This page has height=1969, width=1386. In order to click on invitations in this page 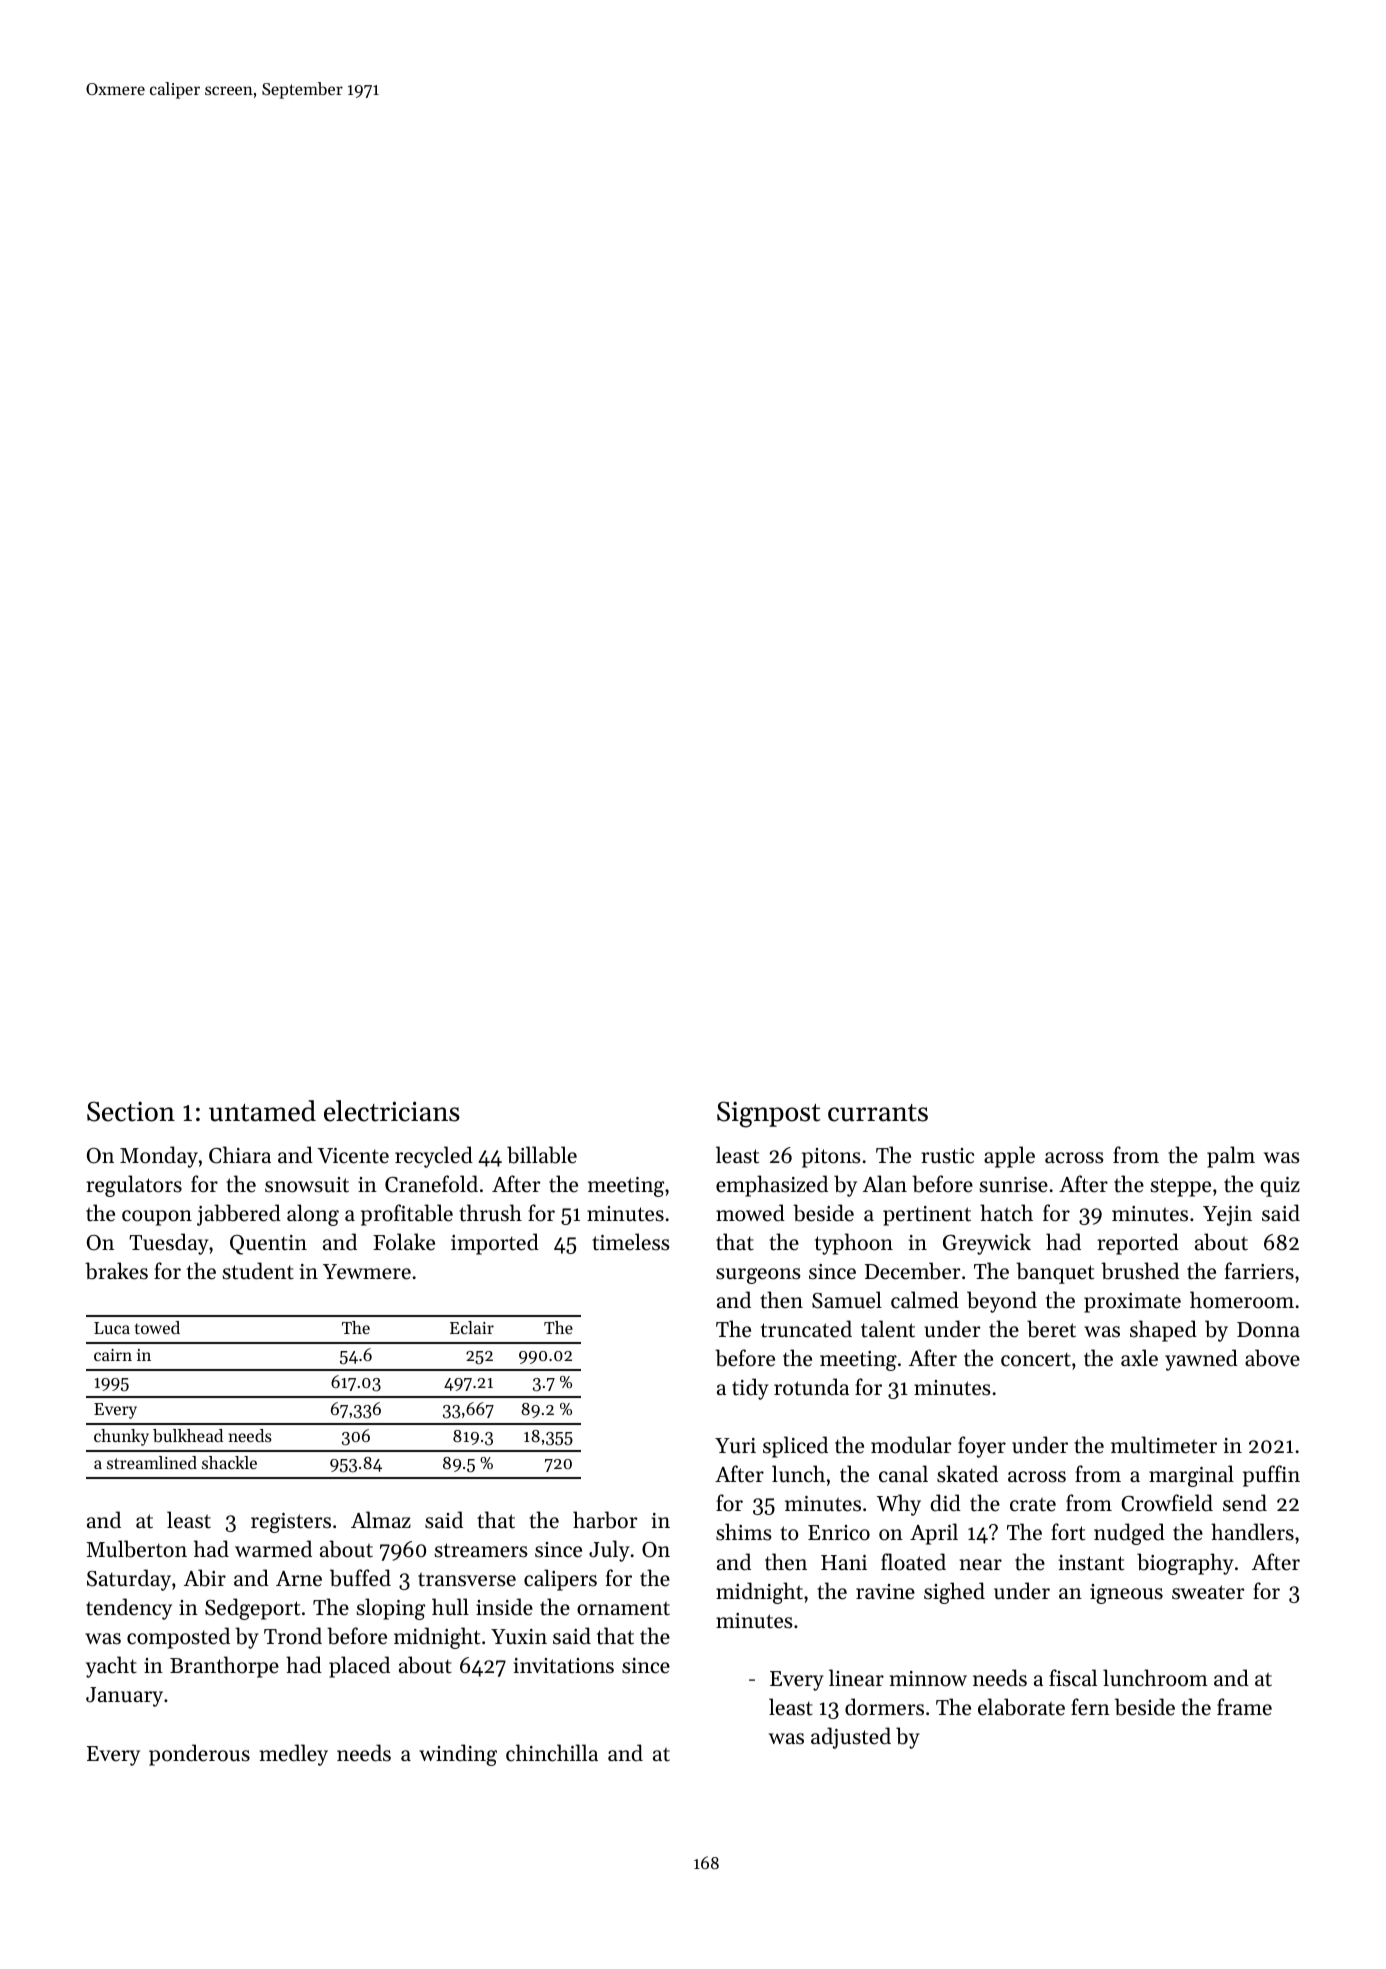, I will do `click(564, 1666)`.
